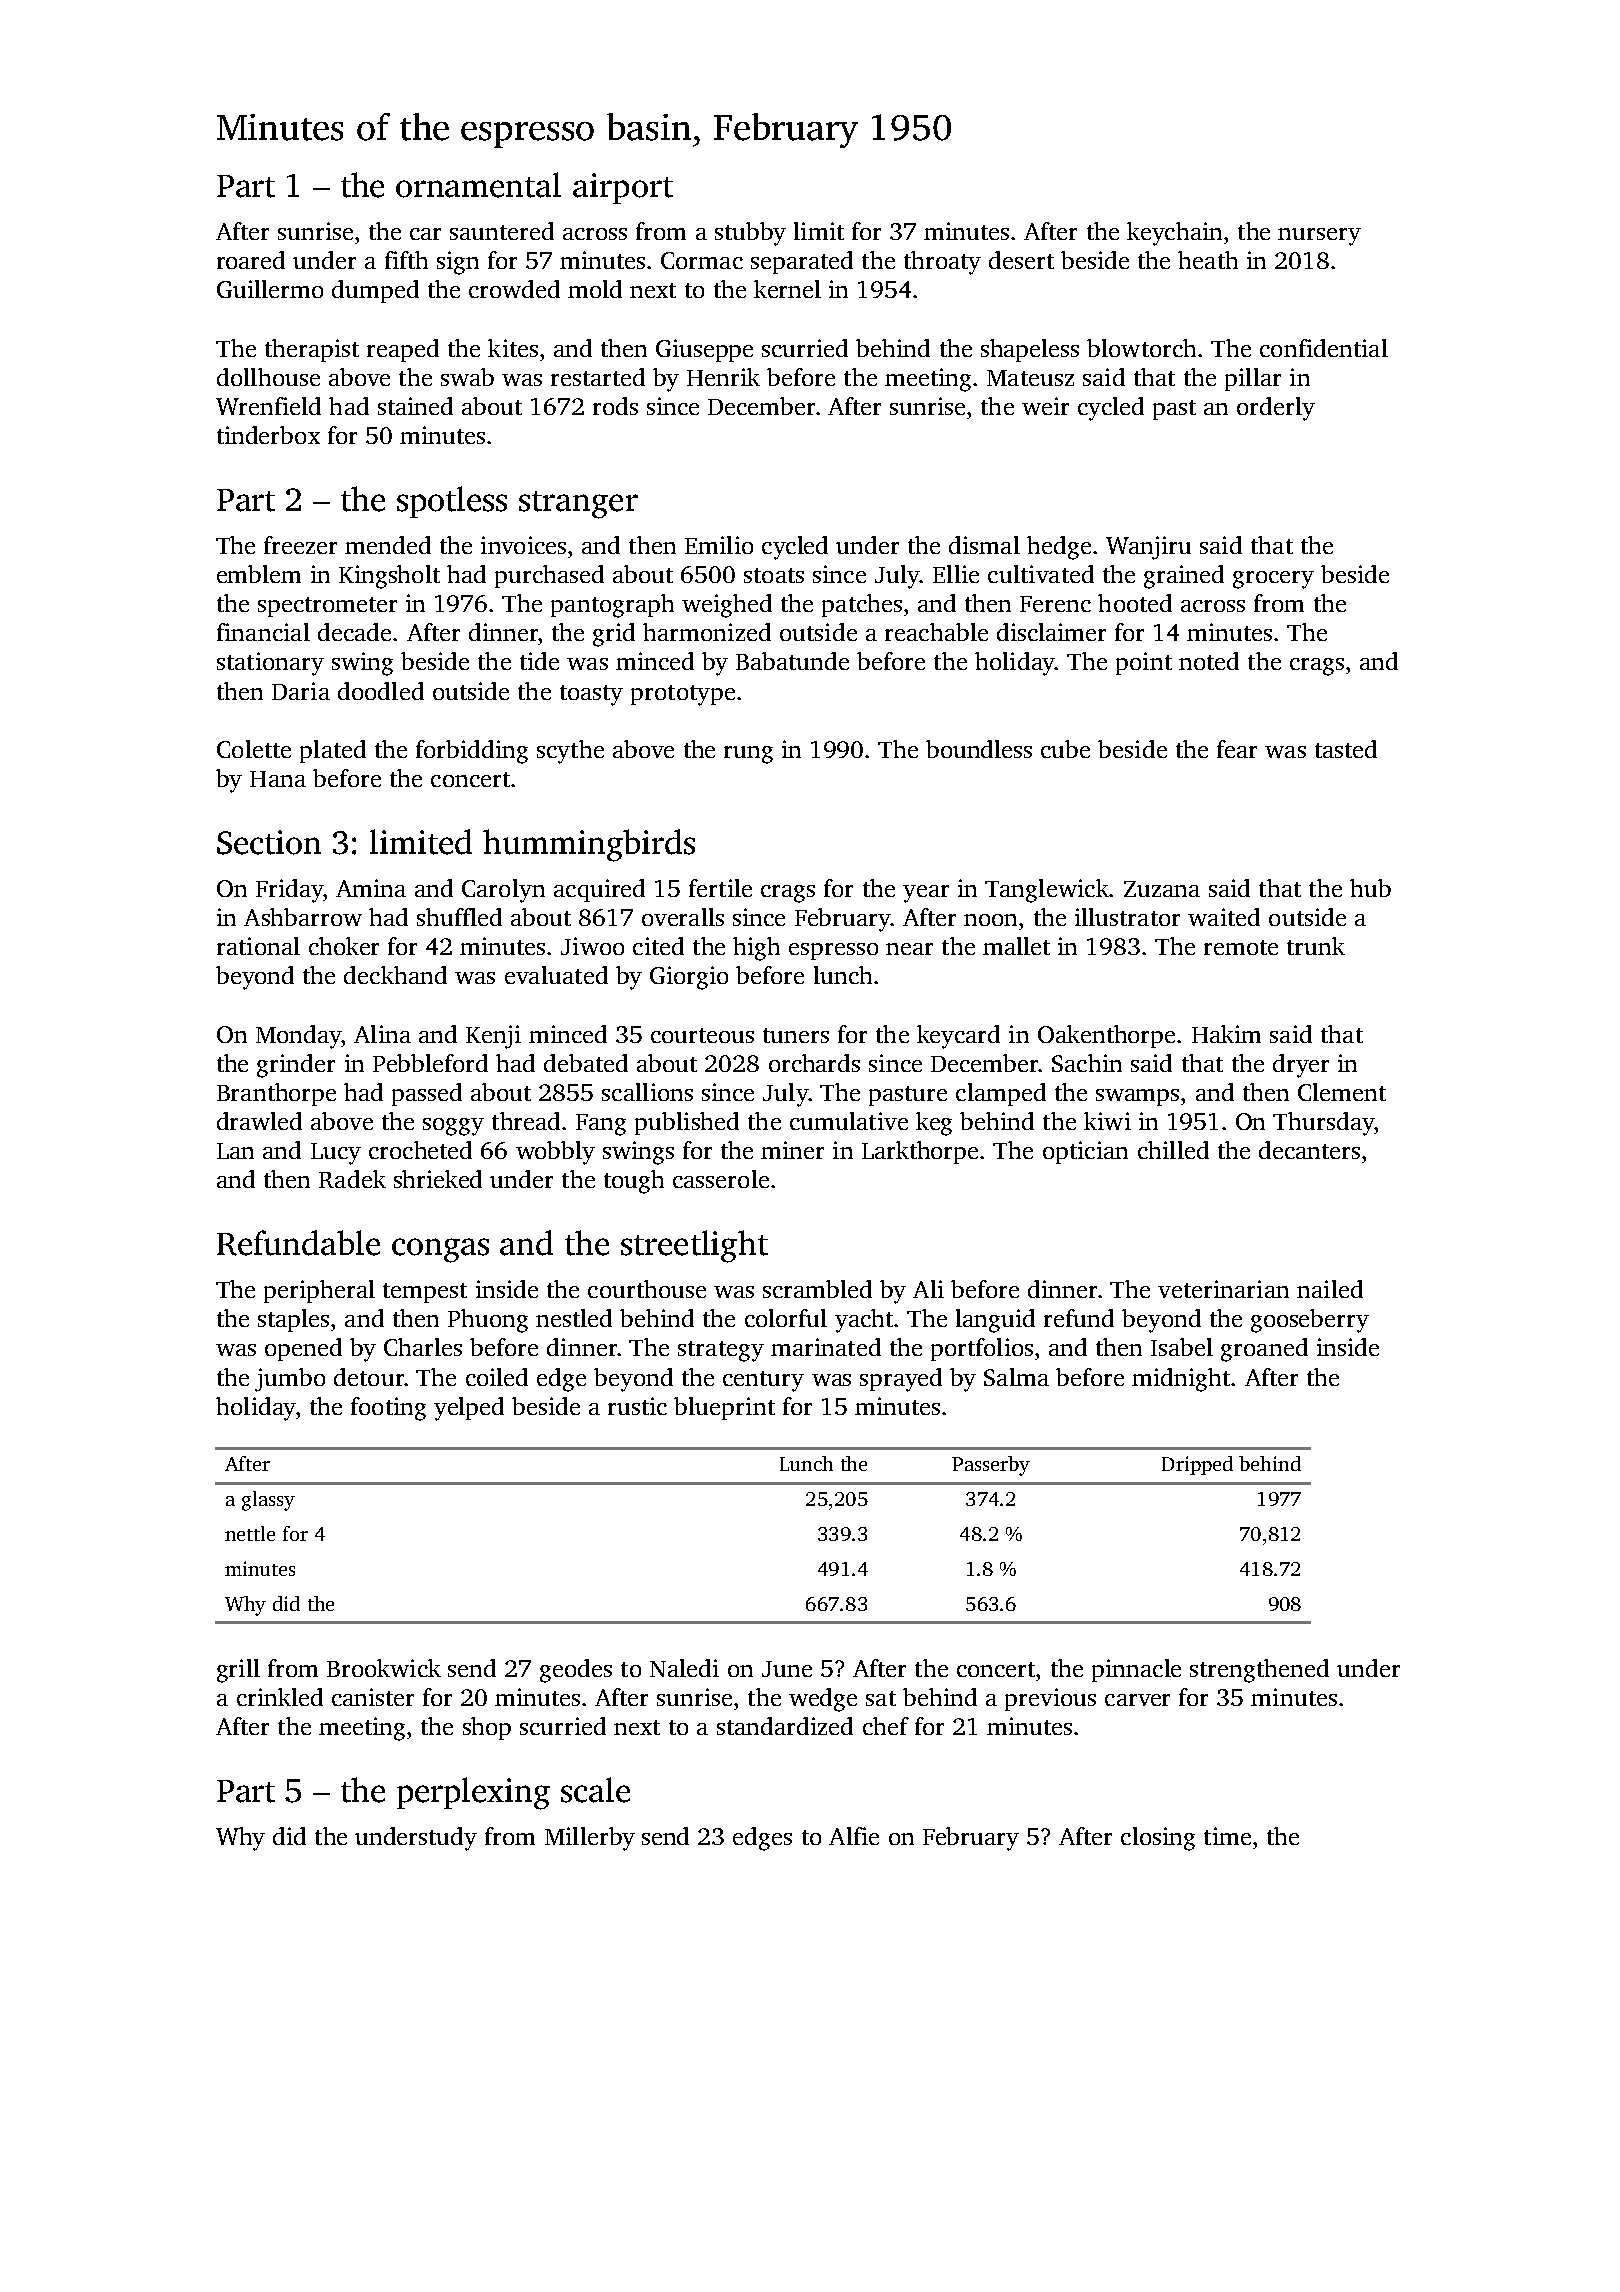 Image resolution: width=1620 pixels, height=2292 pixels. What do you see at coordinates (750, 234) in the document?
I see `stubby` at bounding box center [750, 234].
